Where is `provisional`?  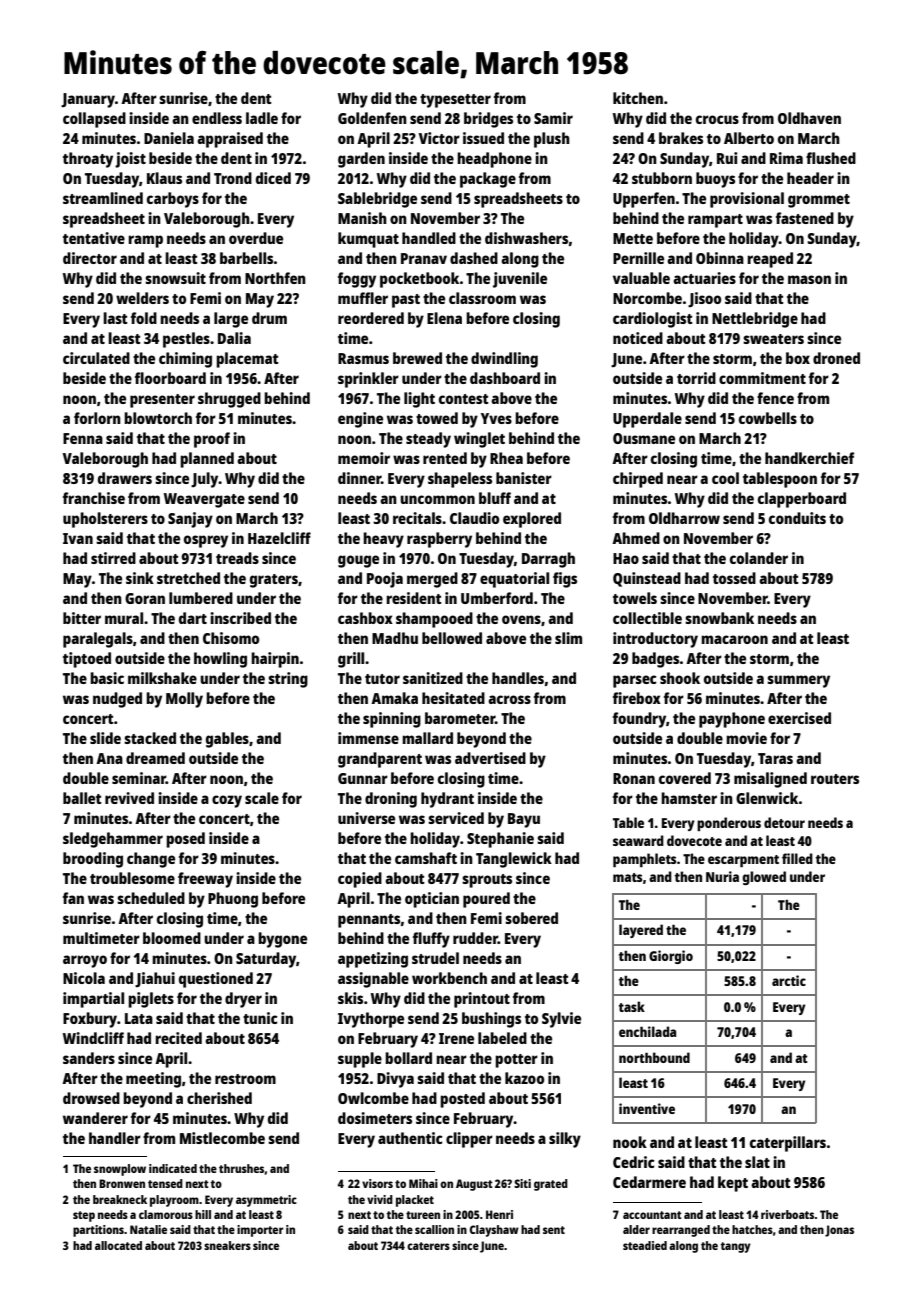
provisional is located at coordinates (747, 200).
